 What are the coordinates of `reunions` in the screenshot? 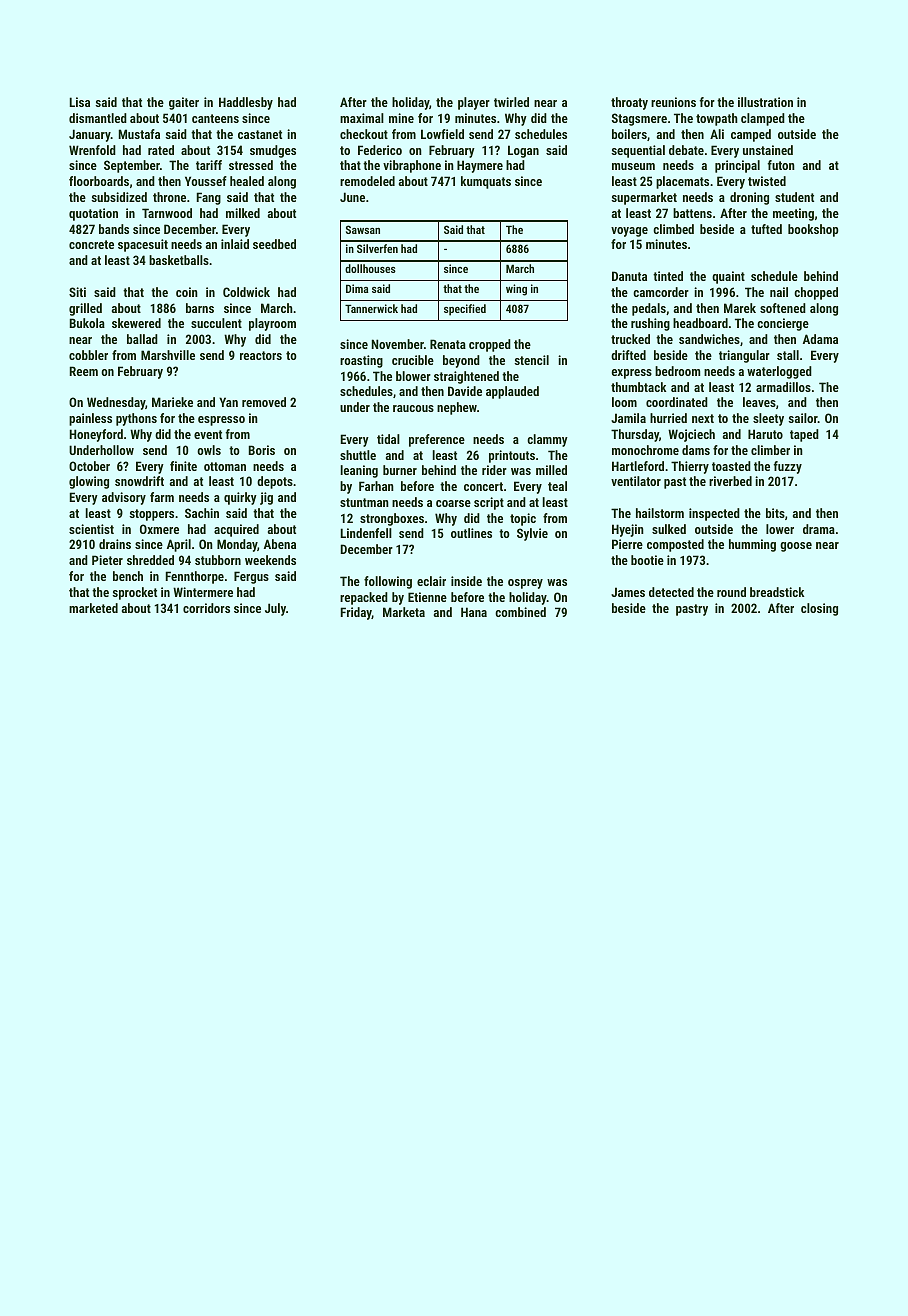 It's located at (673, 102).
